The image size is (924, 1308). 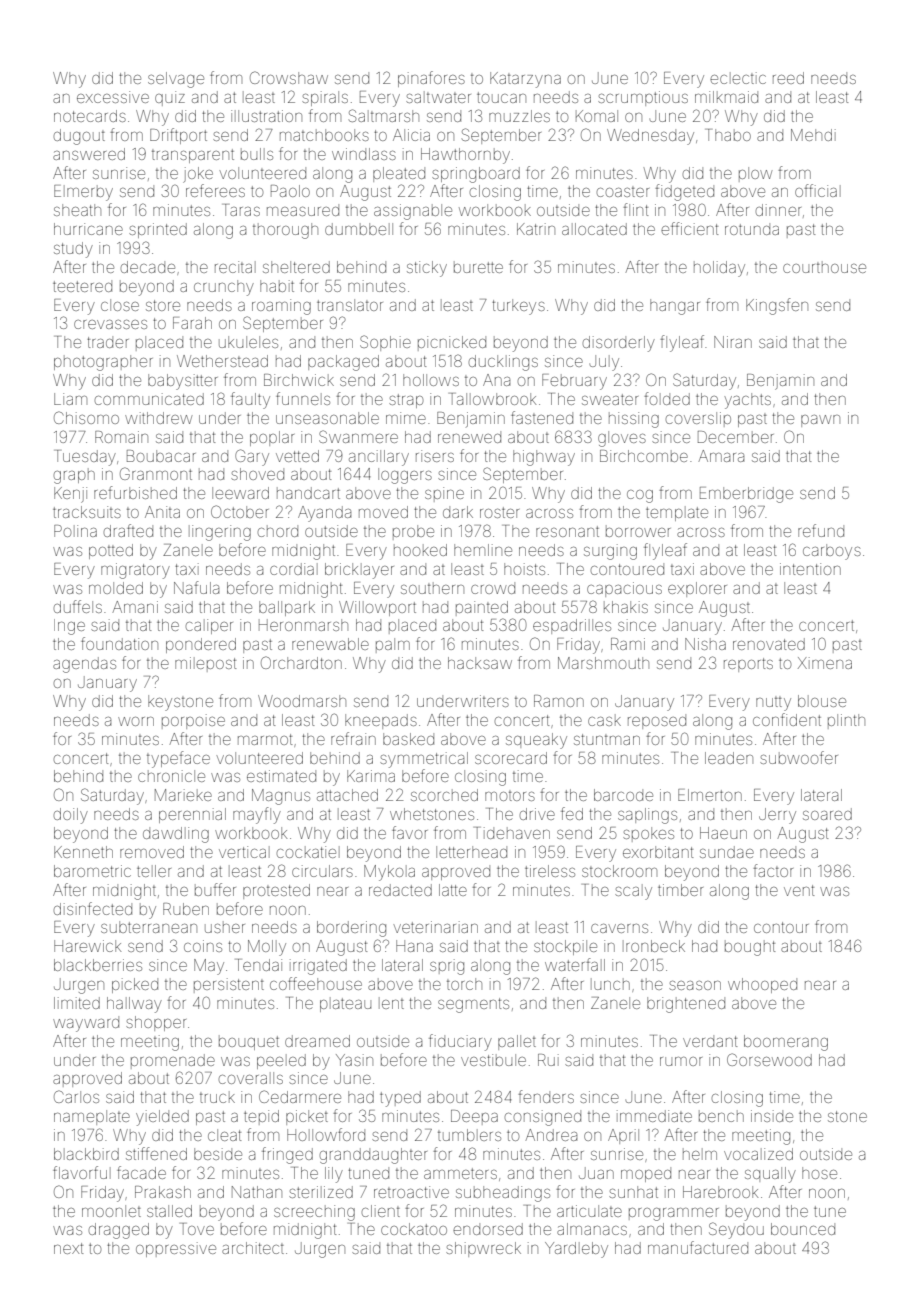 What do you see at coordinates (266, 116) in the document?
I see `illustration` at bounding box center [266, 116].
